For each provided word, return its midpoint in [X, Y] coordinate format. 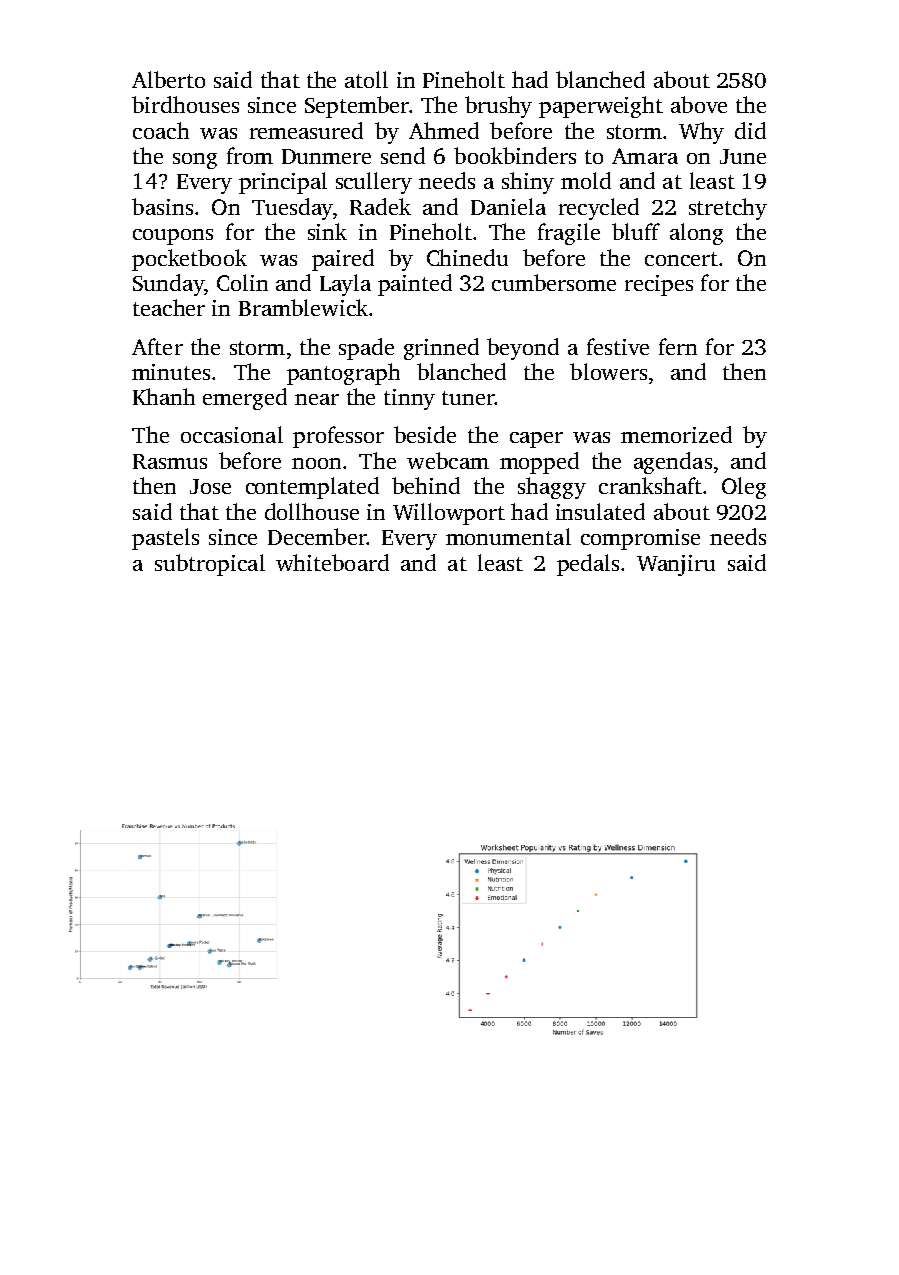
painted [415, 285]
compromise [640, 539]
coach [161, 130]
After [157, 346]
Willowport [449, 514]
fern [678, 346]
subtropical [210, 565]
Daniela [508, 206]
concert [681, 259]
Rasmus [170, 461]
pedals [588, 565]
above [699, 104]
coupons [173, 237]
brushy [498, 107]
